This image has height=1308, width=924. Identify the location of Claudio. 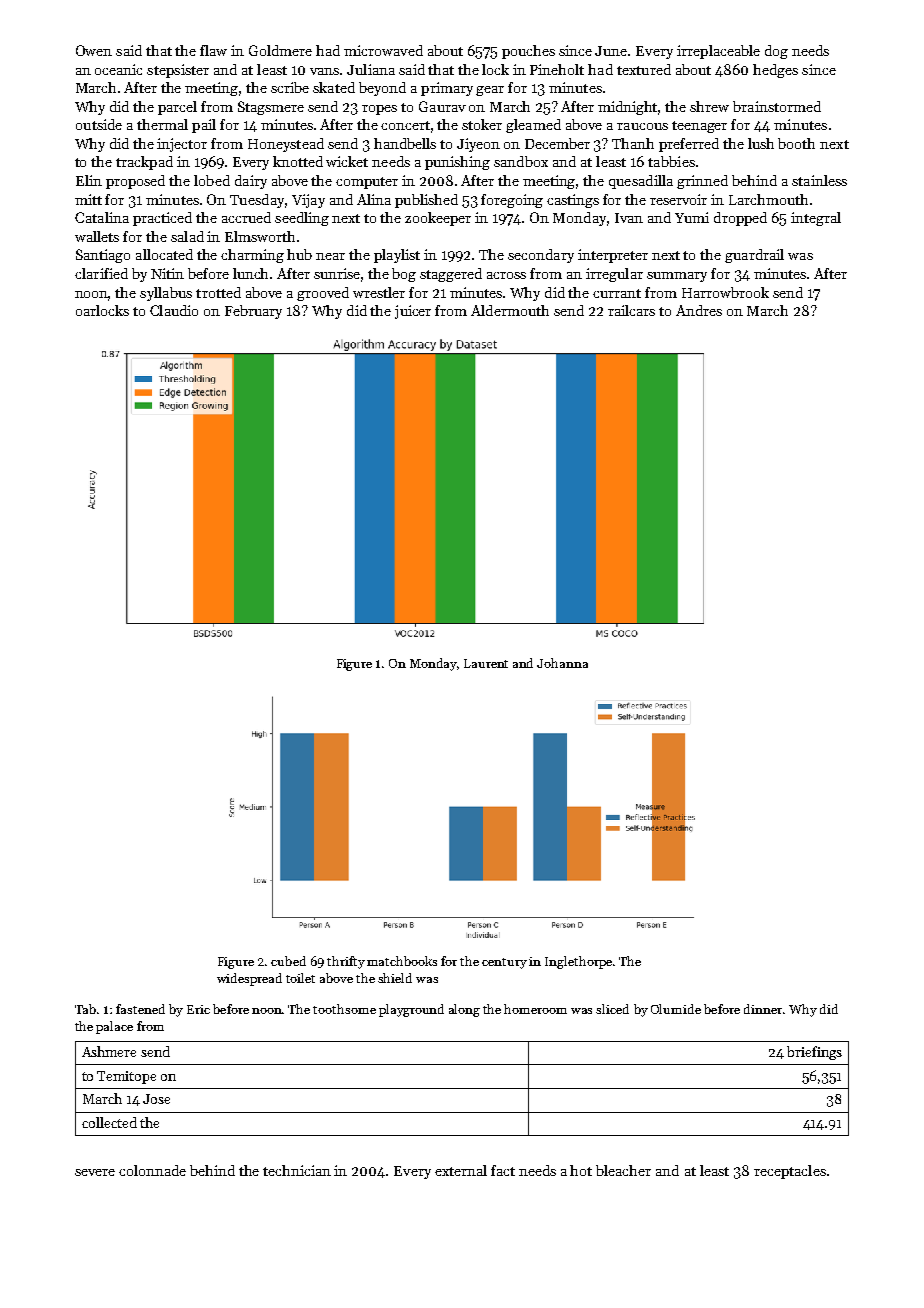
(174, 310).
